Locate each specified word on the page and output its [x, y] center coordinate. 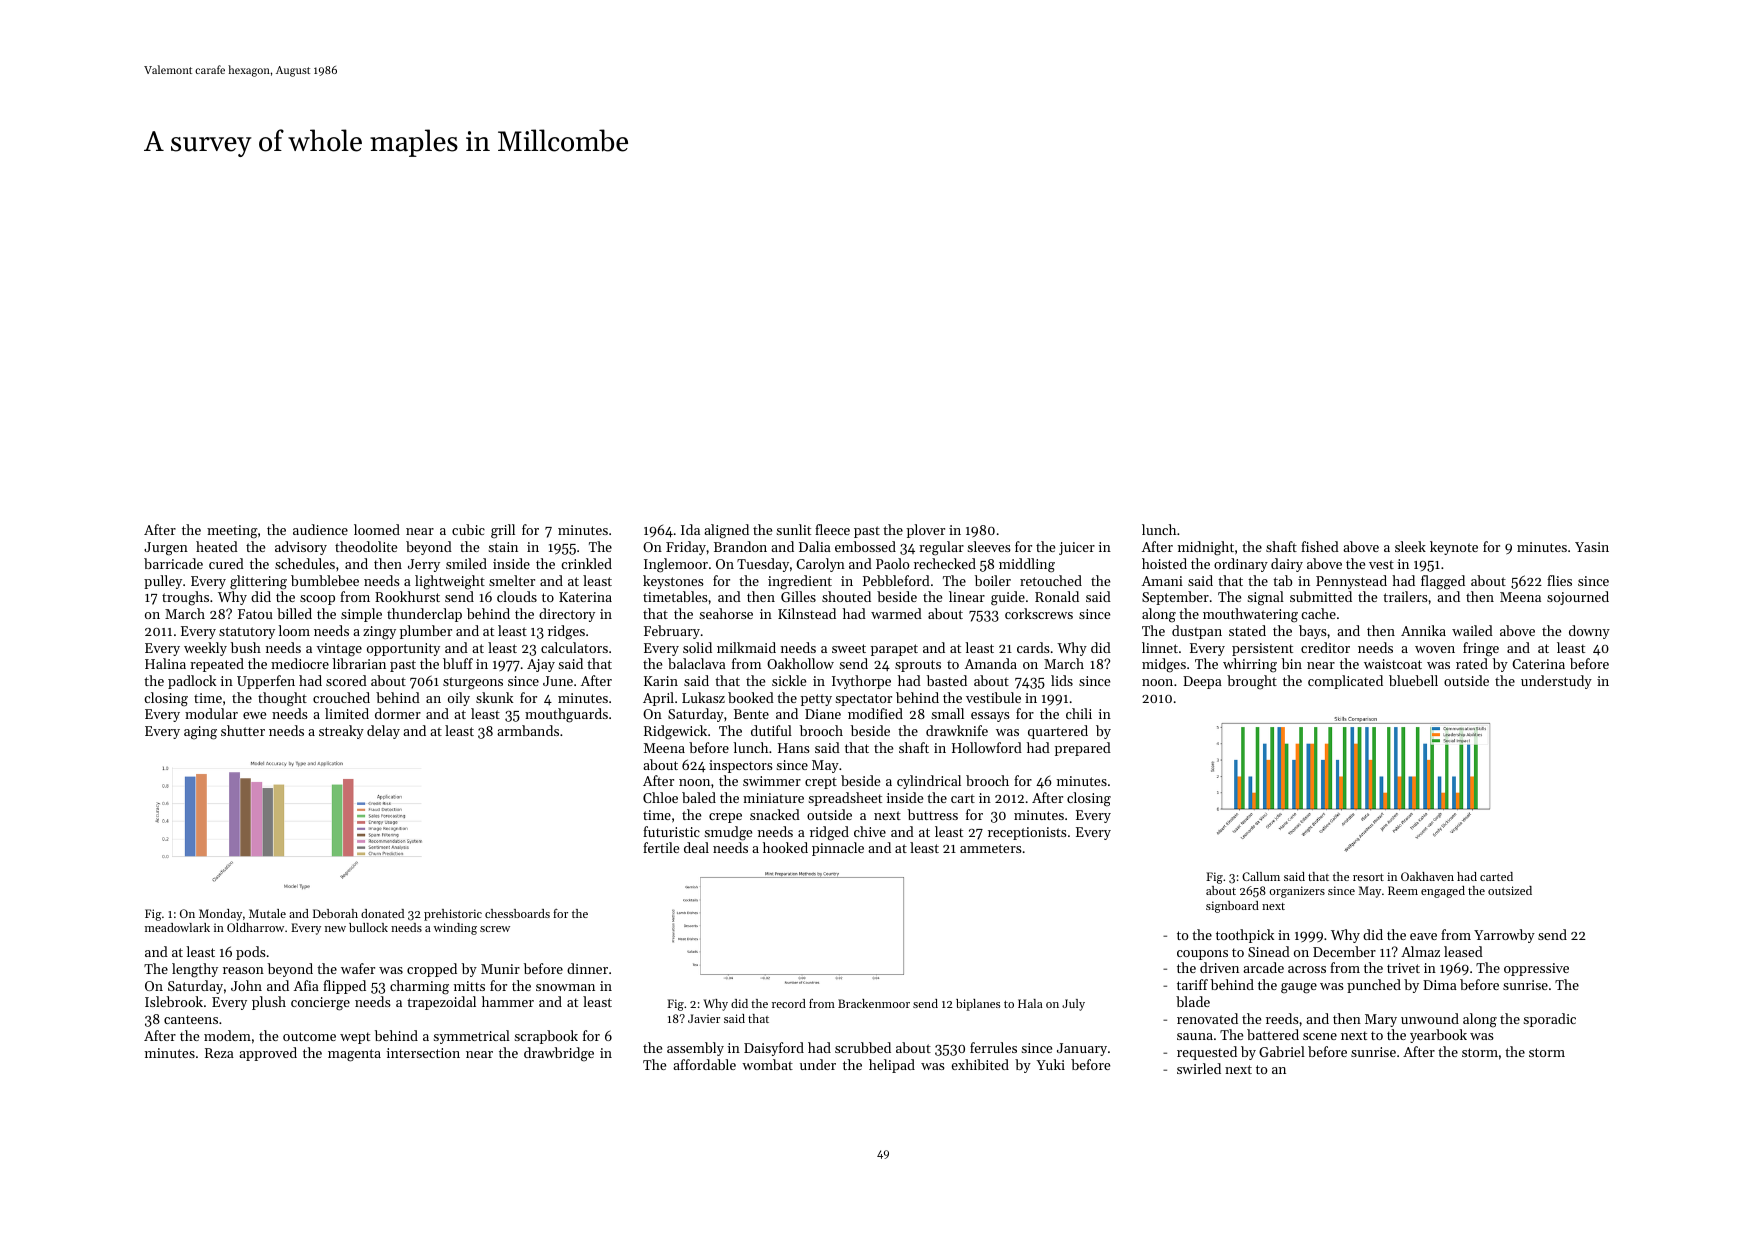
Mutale [267, 913]
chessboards [517, 913]
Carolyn [820, 565]
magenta [354, 1055]
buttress [933, 814]
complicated [1345, 682]
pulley [163, 582]
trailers [1405, 596]
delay [383, 732]
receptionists [1027, 833]
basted [947, 680]
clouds [517, 596]
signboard [1232, 907]
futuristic [671, 831]
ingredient [800, 582]
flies [1559, 580]
